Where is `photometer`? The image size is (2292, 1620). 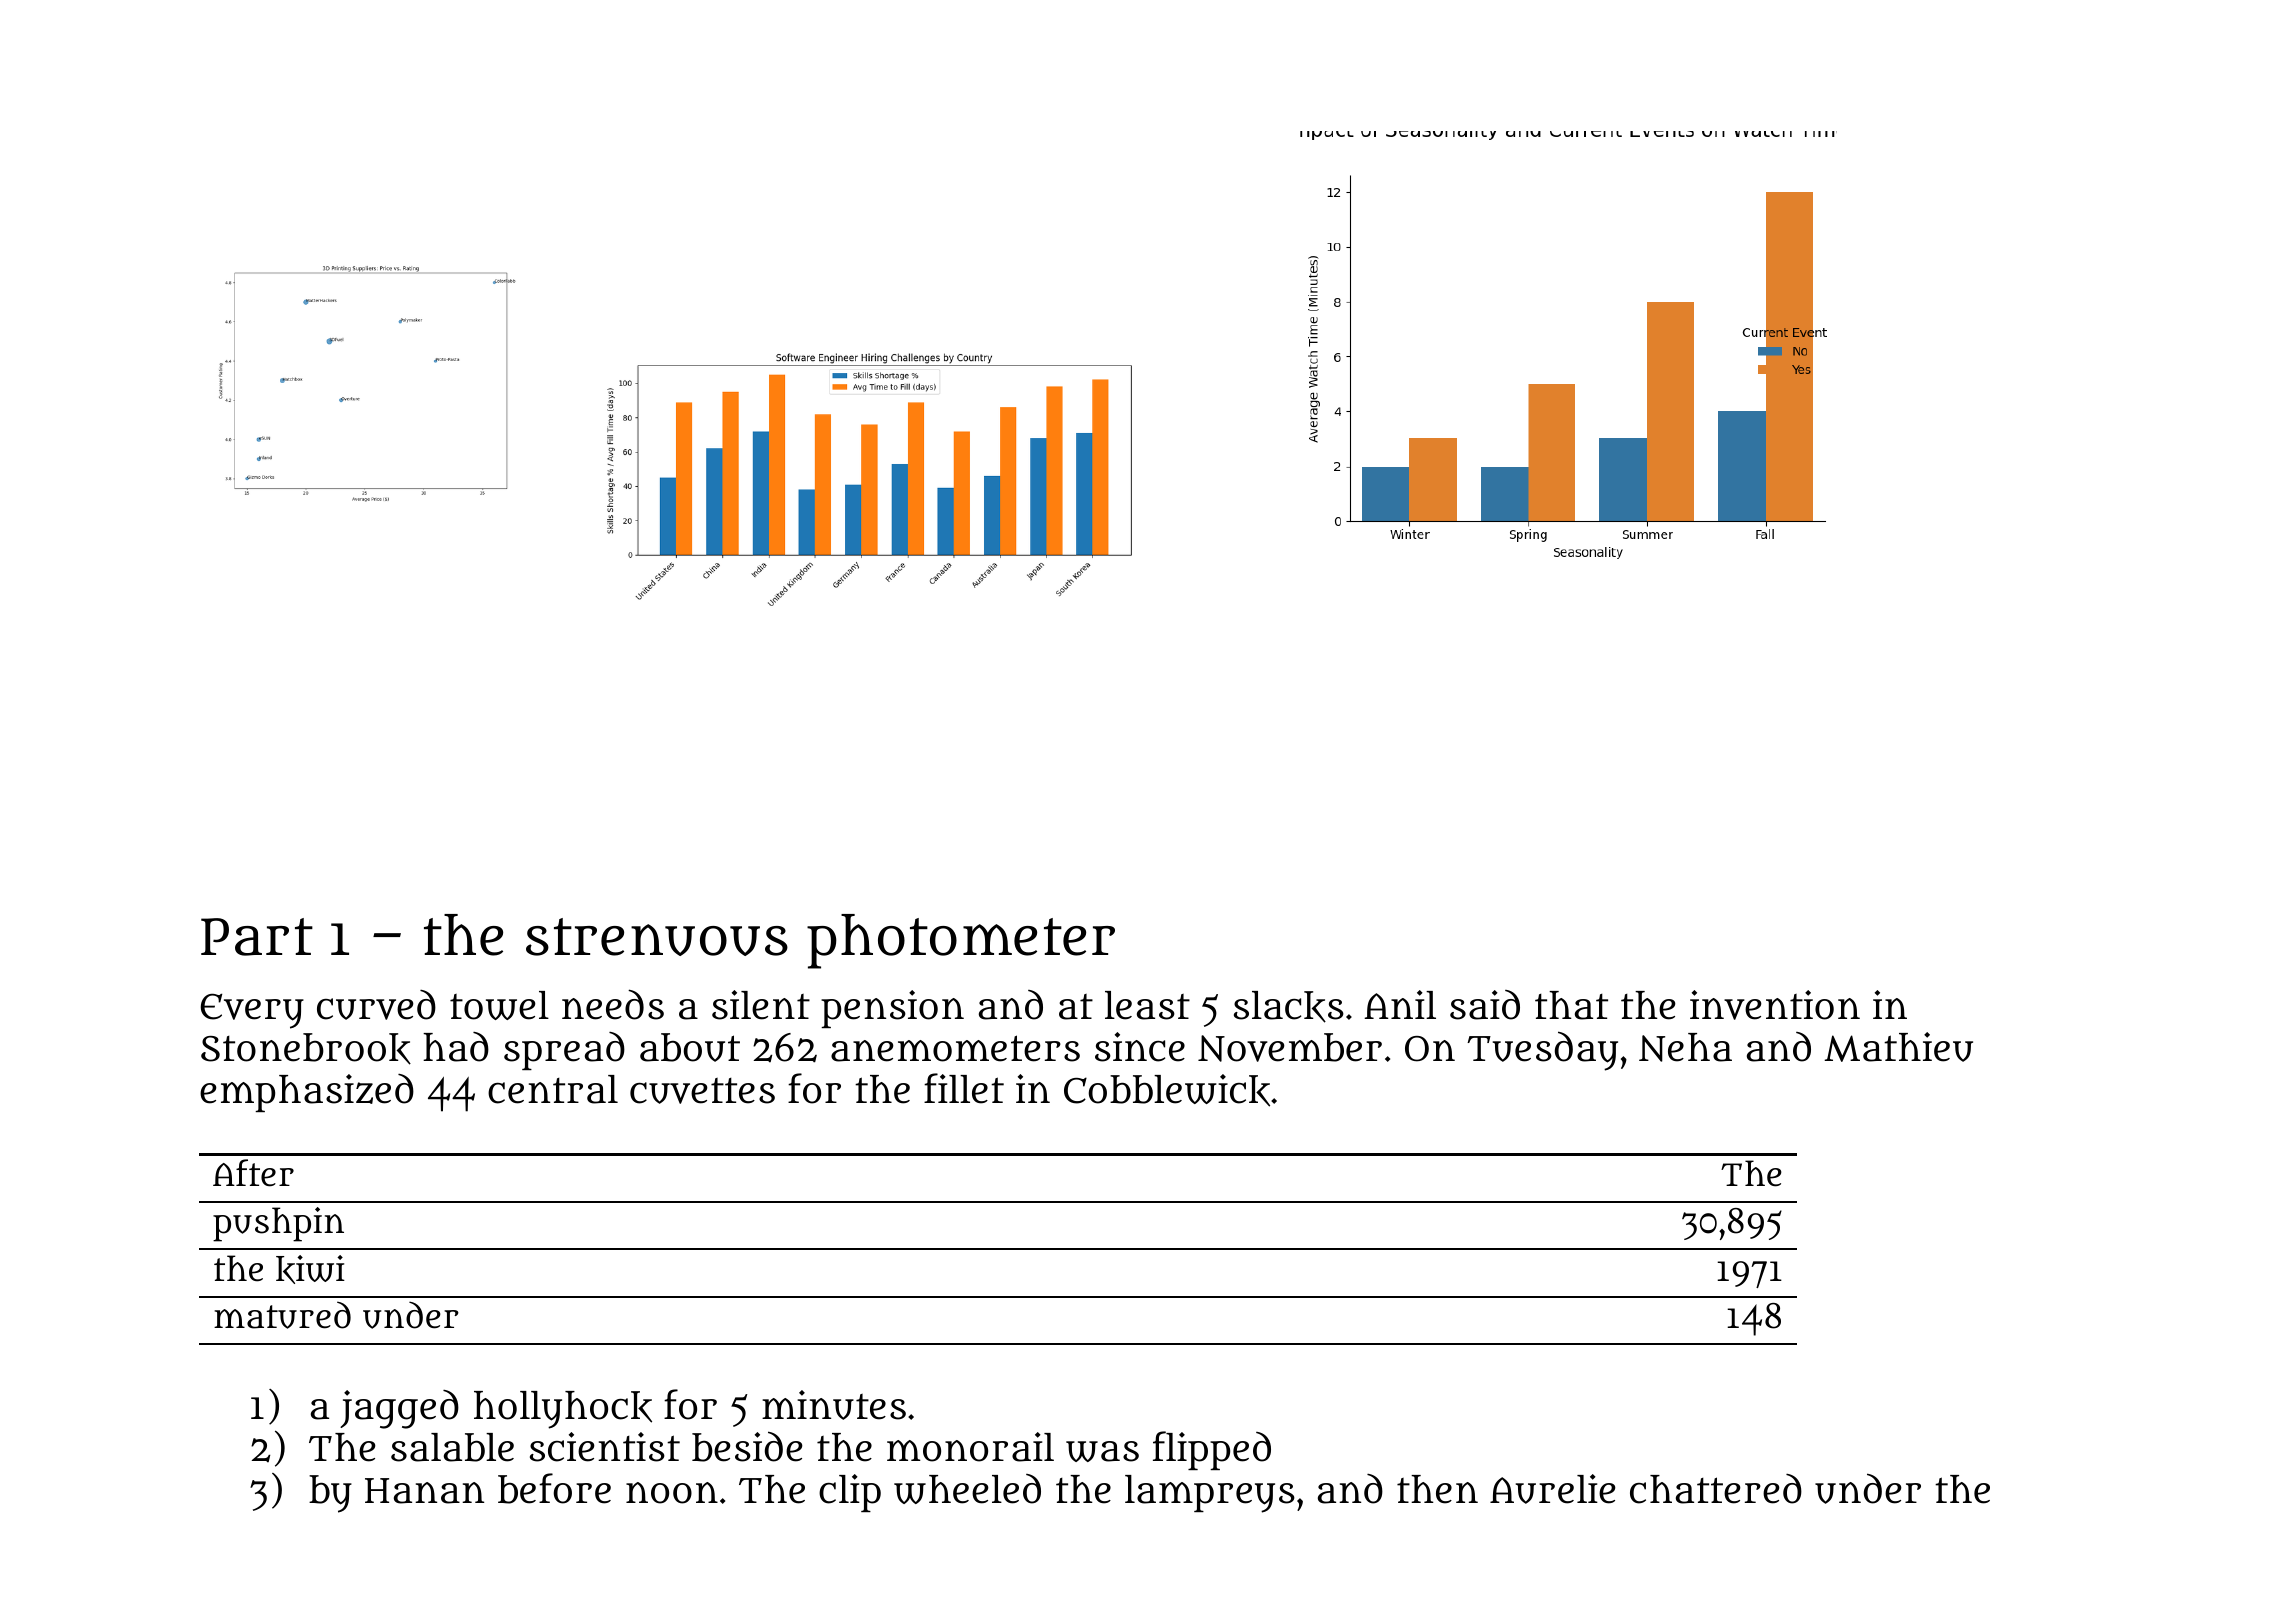
photometer is located at coordinates (961, 941).
